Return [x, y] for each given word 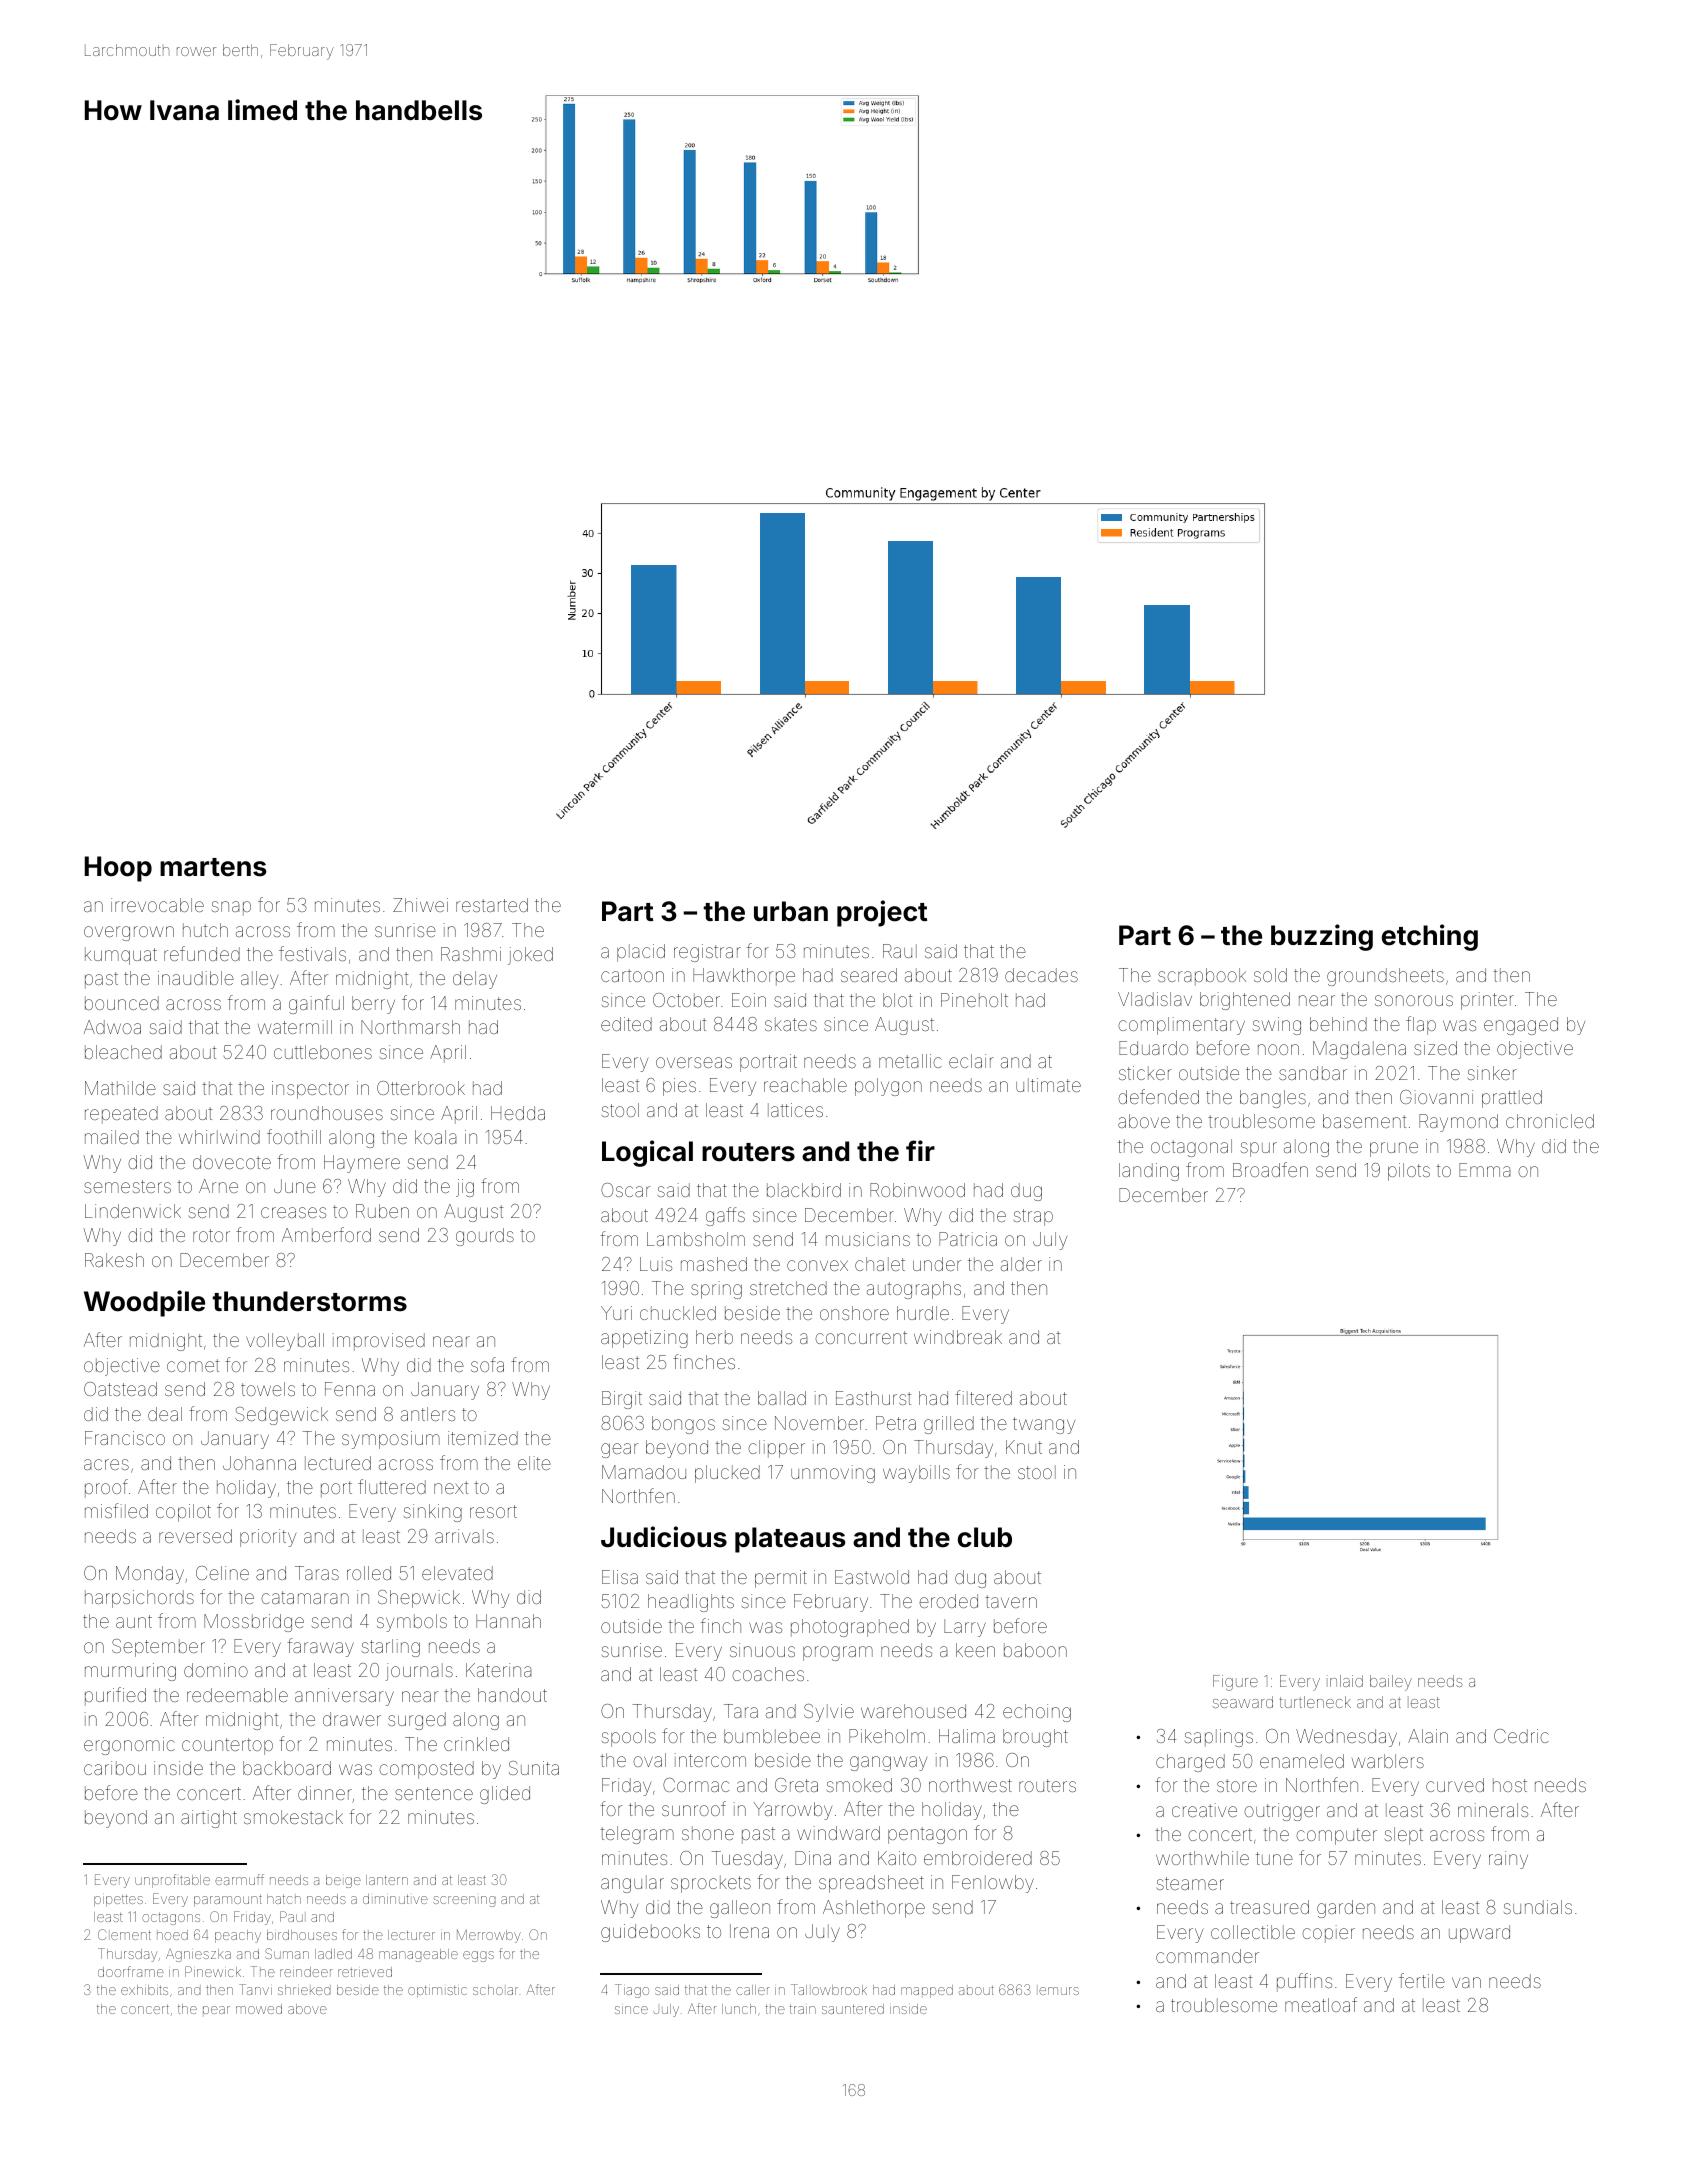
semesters [127, 1186]
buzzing [1322, 937]
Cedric [1521, 1736]
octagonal [1191, 1148]
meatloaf [1321, 2004]
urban [791, 911]
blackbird [804, 1190]
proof [106, 1488]
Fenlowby [993, 1884]
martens [213, 867]
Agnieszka [198, 1955]
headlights [691, 1603]
